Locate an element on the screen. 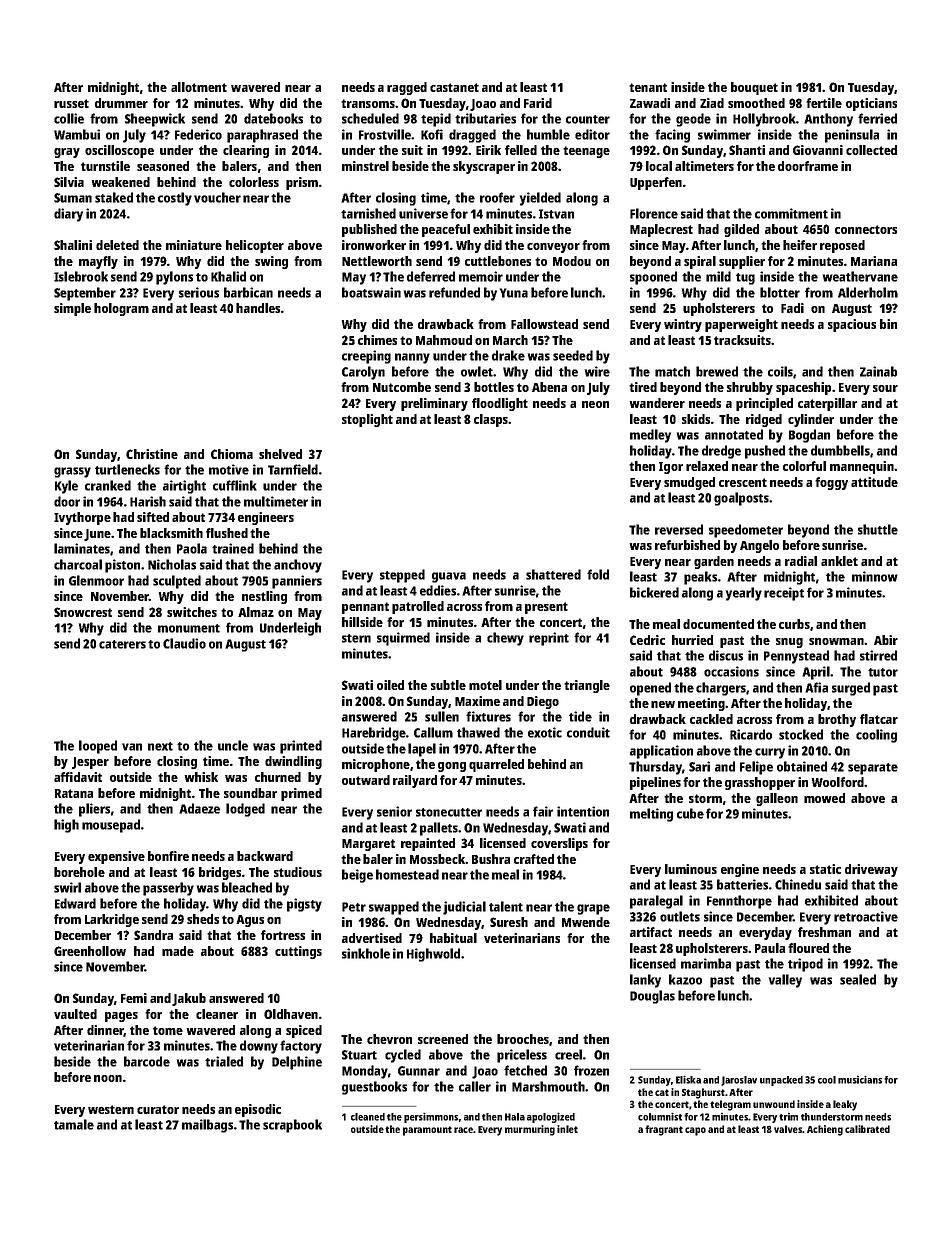  Sheepwick is located at coordinates (155, 120).
